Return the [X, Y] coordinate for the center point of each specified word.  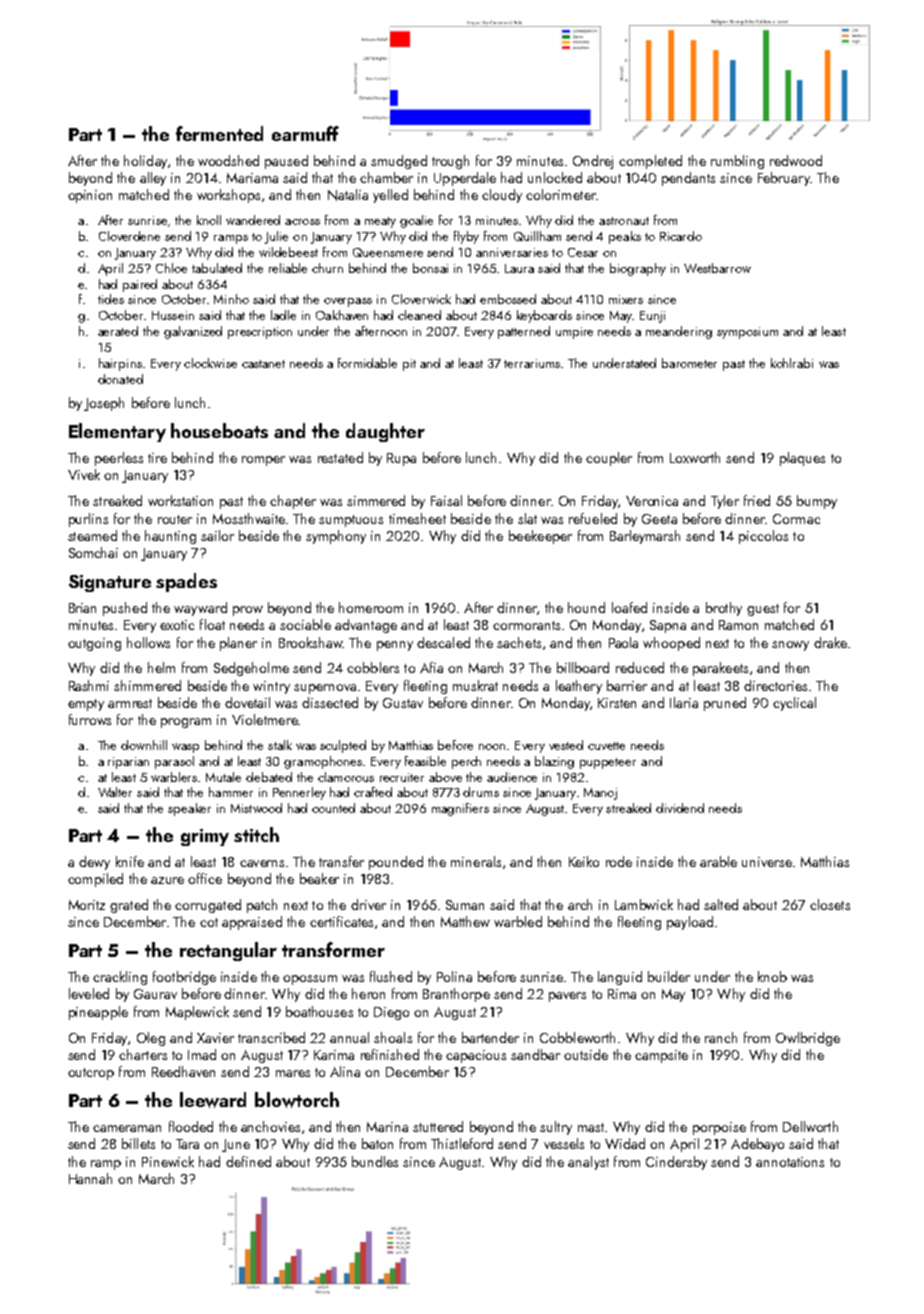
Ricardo [681, 236]
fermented [219, 133]
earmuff [305, 133]
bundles [375, 1161]
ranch [721, 1037]
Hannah [90, 1178]
